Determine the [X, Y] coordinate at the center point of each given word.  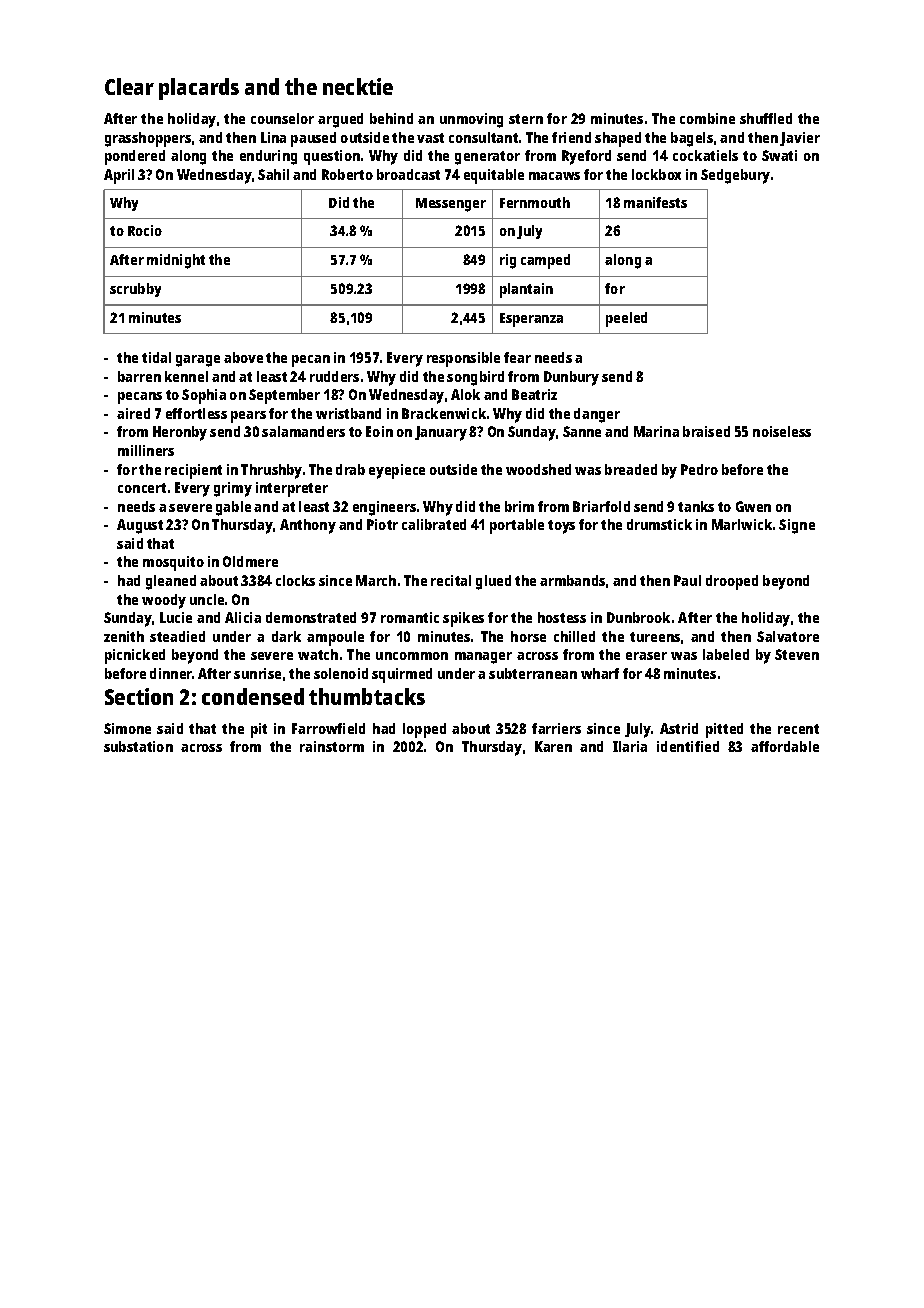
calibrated [434, 524]
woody [164, 601]
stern [526, 119]
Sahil [273, 174]
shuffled [766, 118]
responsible [463, 359]
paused [313, 139]
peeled [626, 319]
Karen [553, 746]
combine [707, 118]
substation [138, 746]
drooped [732, 582]
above [243, 357]
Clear [129, 86]
